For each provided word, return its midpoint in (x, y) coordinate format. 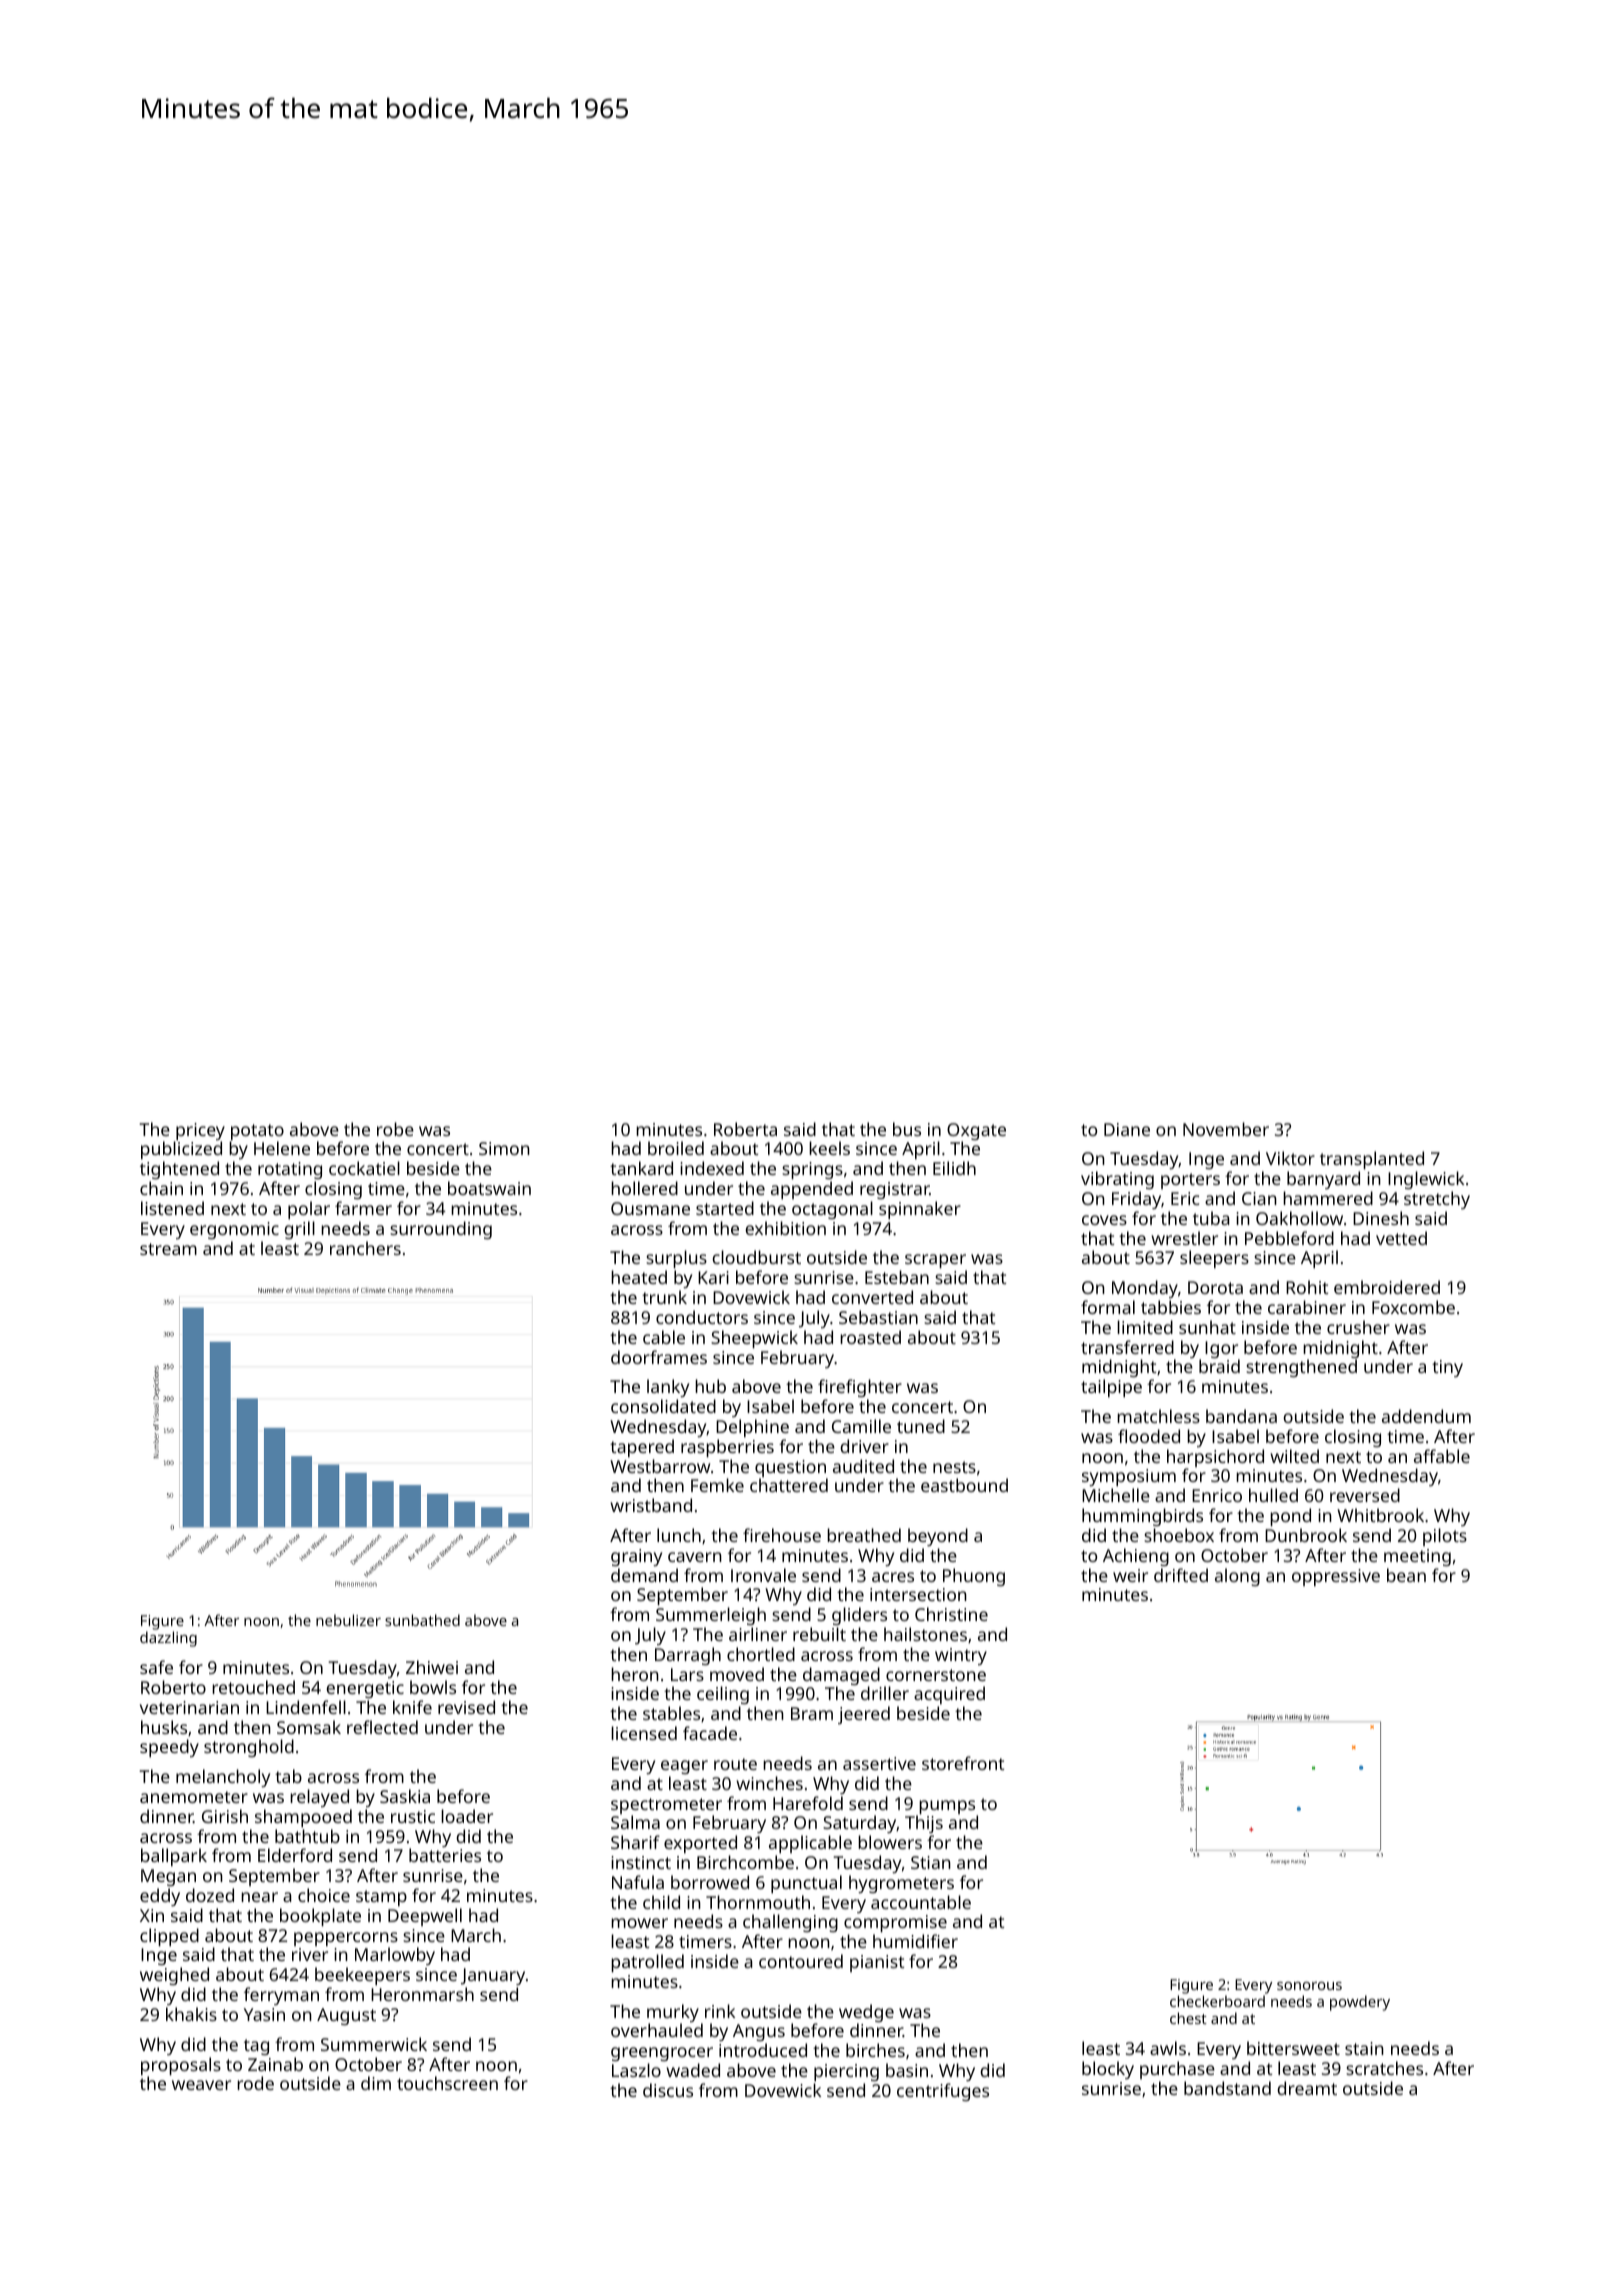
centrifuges (943, 2092)
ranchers (365, 1248)
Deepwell (425, 1917)
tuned (921, 1426)
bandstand (1227, 2088)
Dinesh (1381, 1218)
